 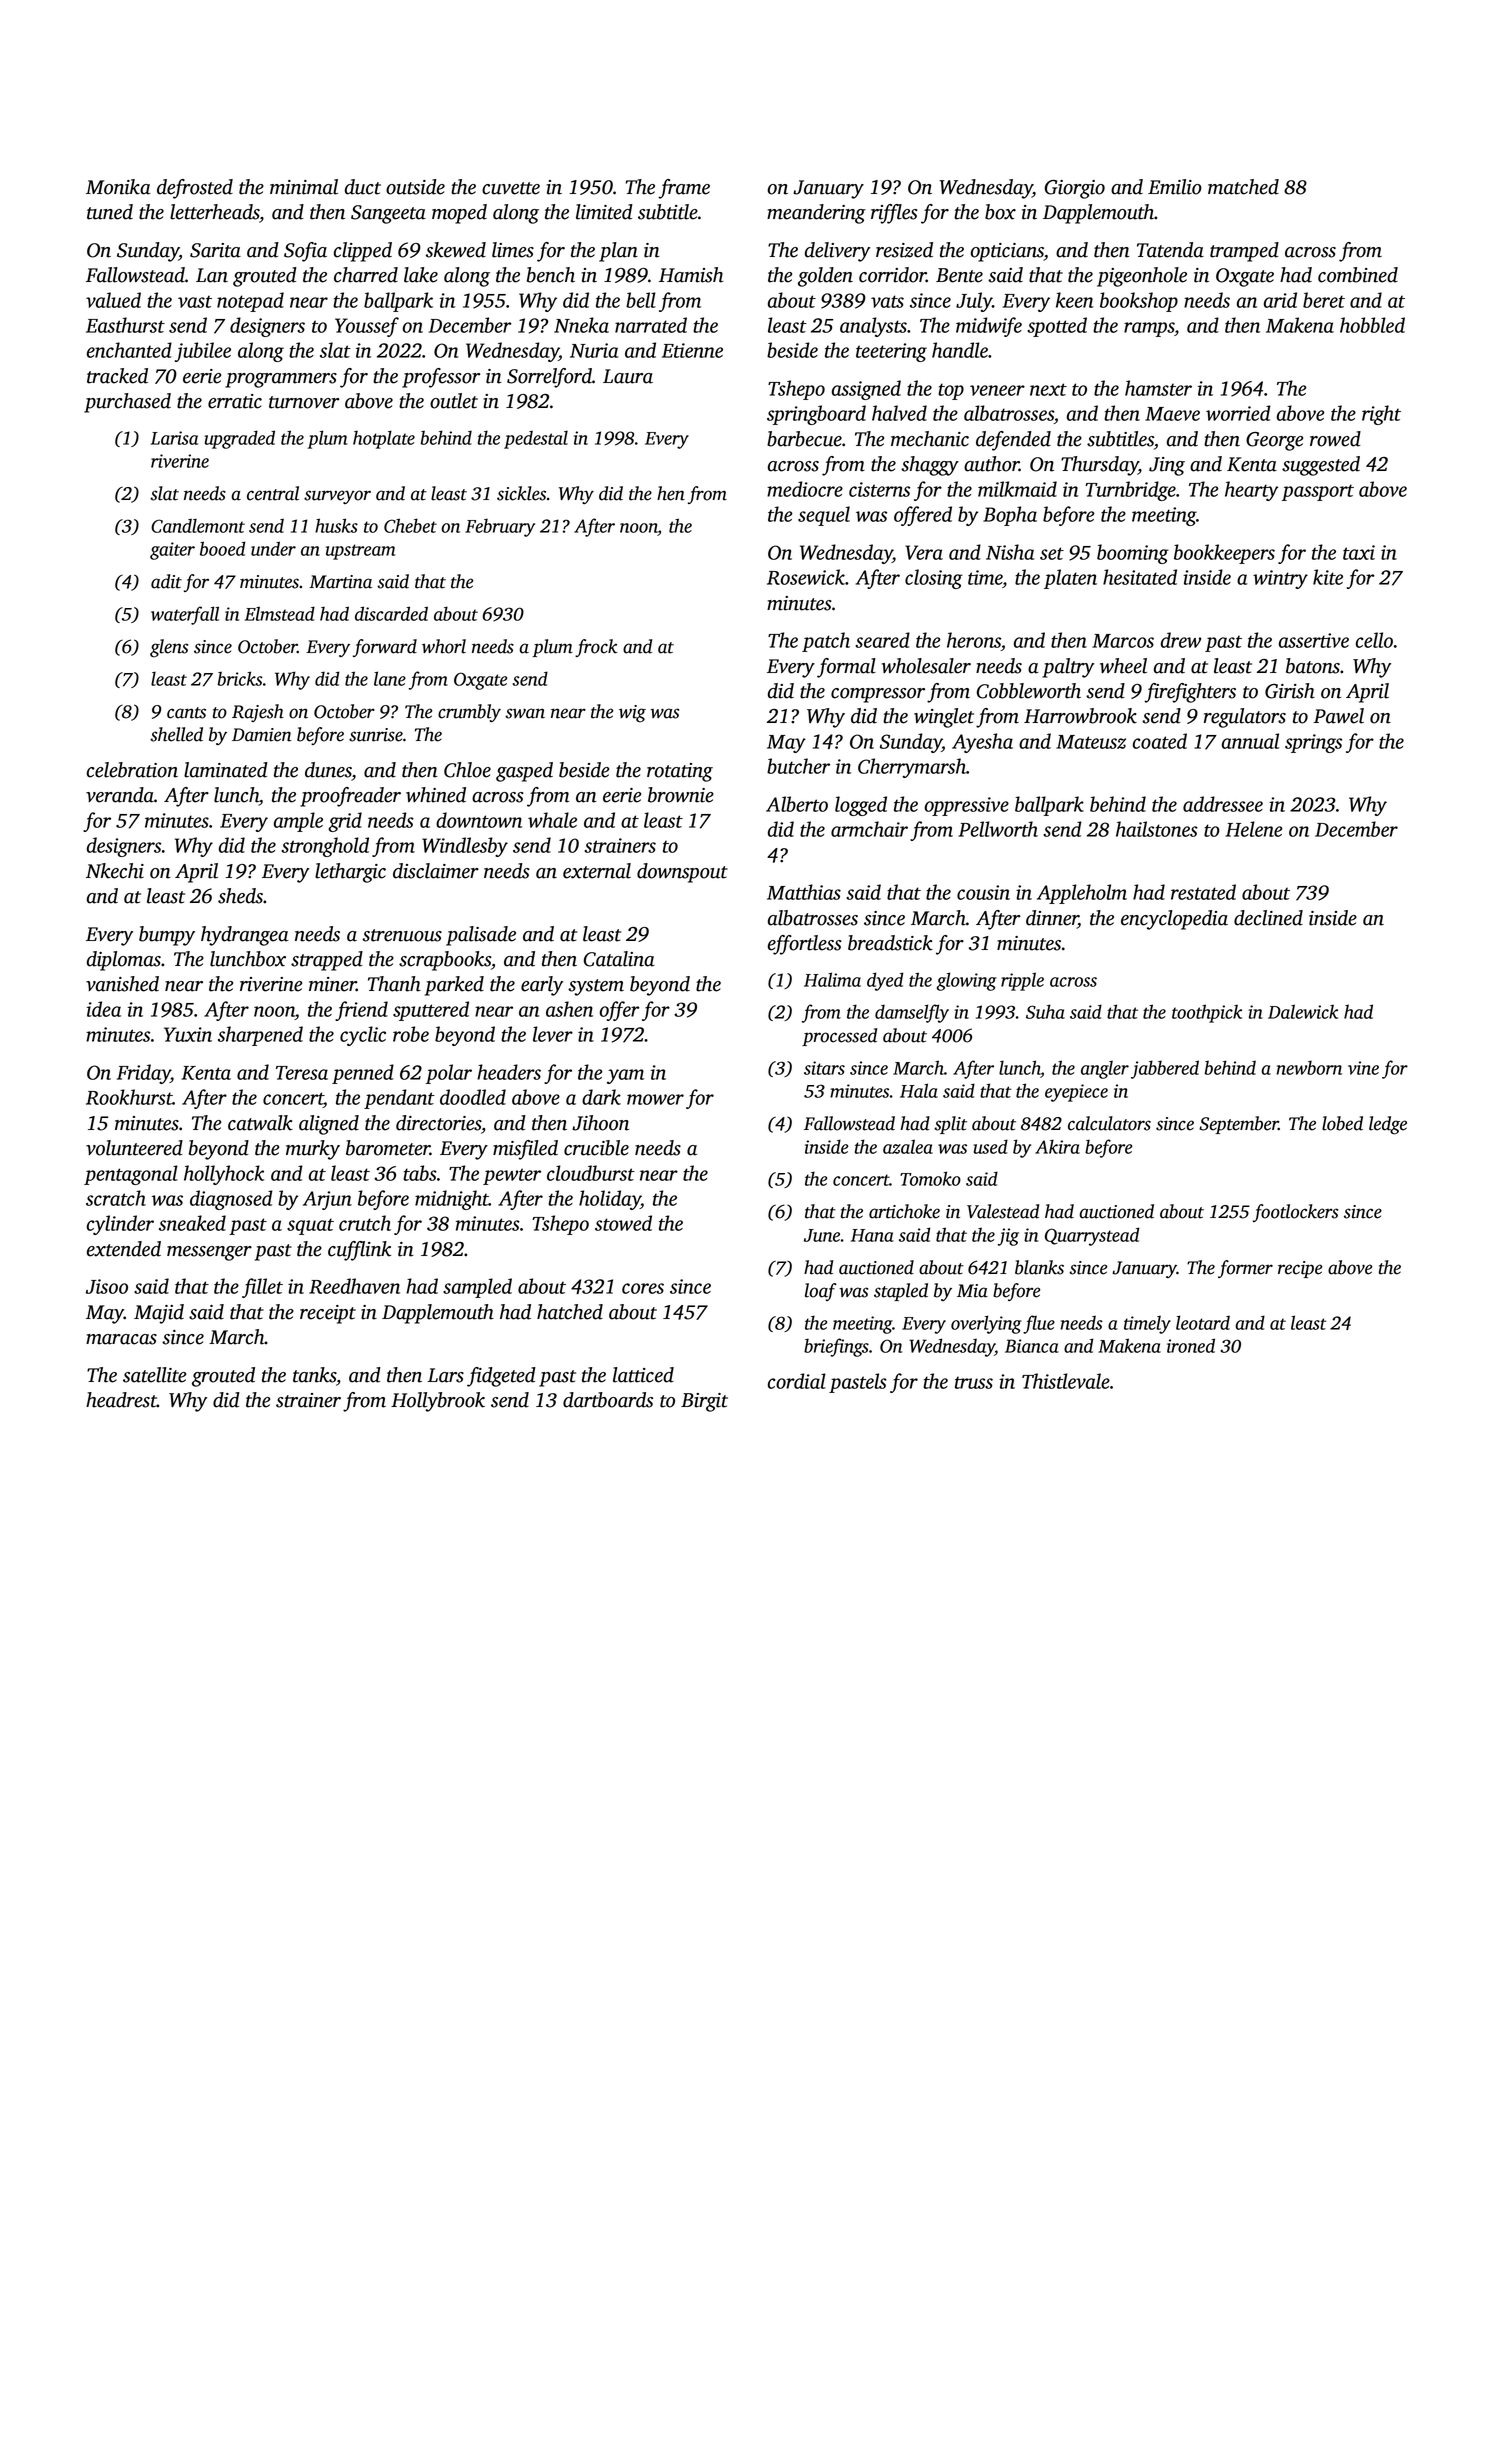 I want to click on hatched, so click(x=570, y=1312).
